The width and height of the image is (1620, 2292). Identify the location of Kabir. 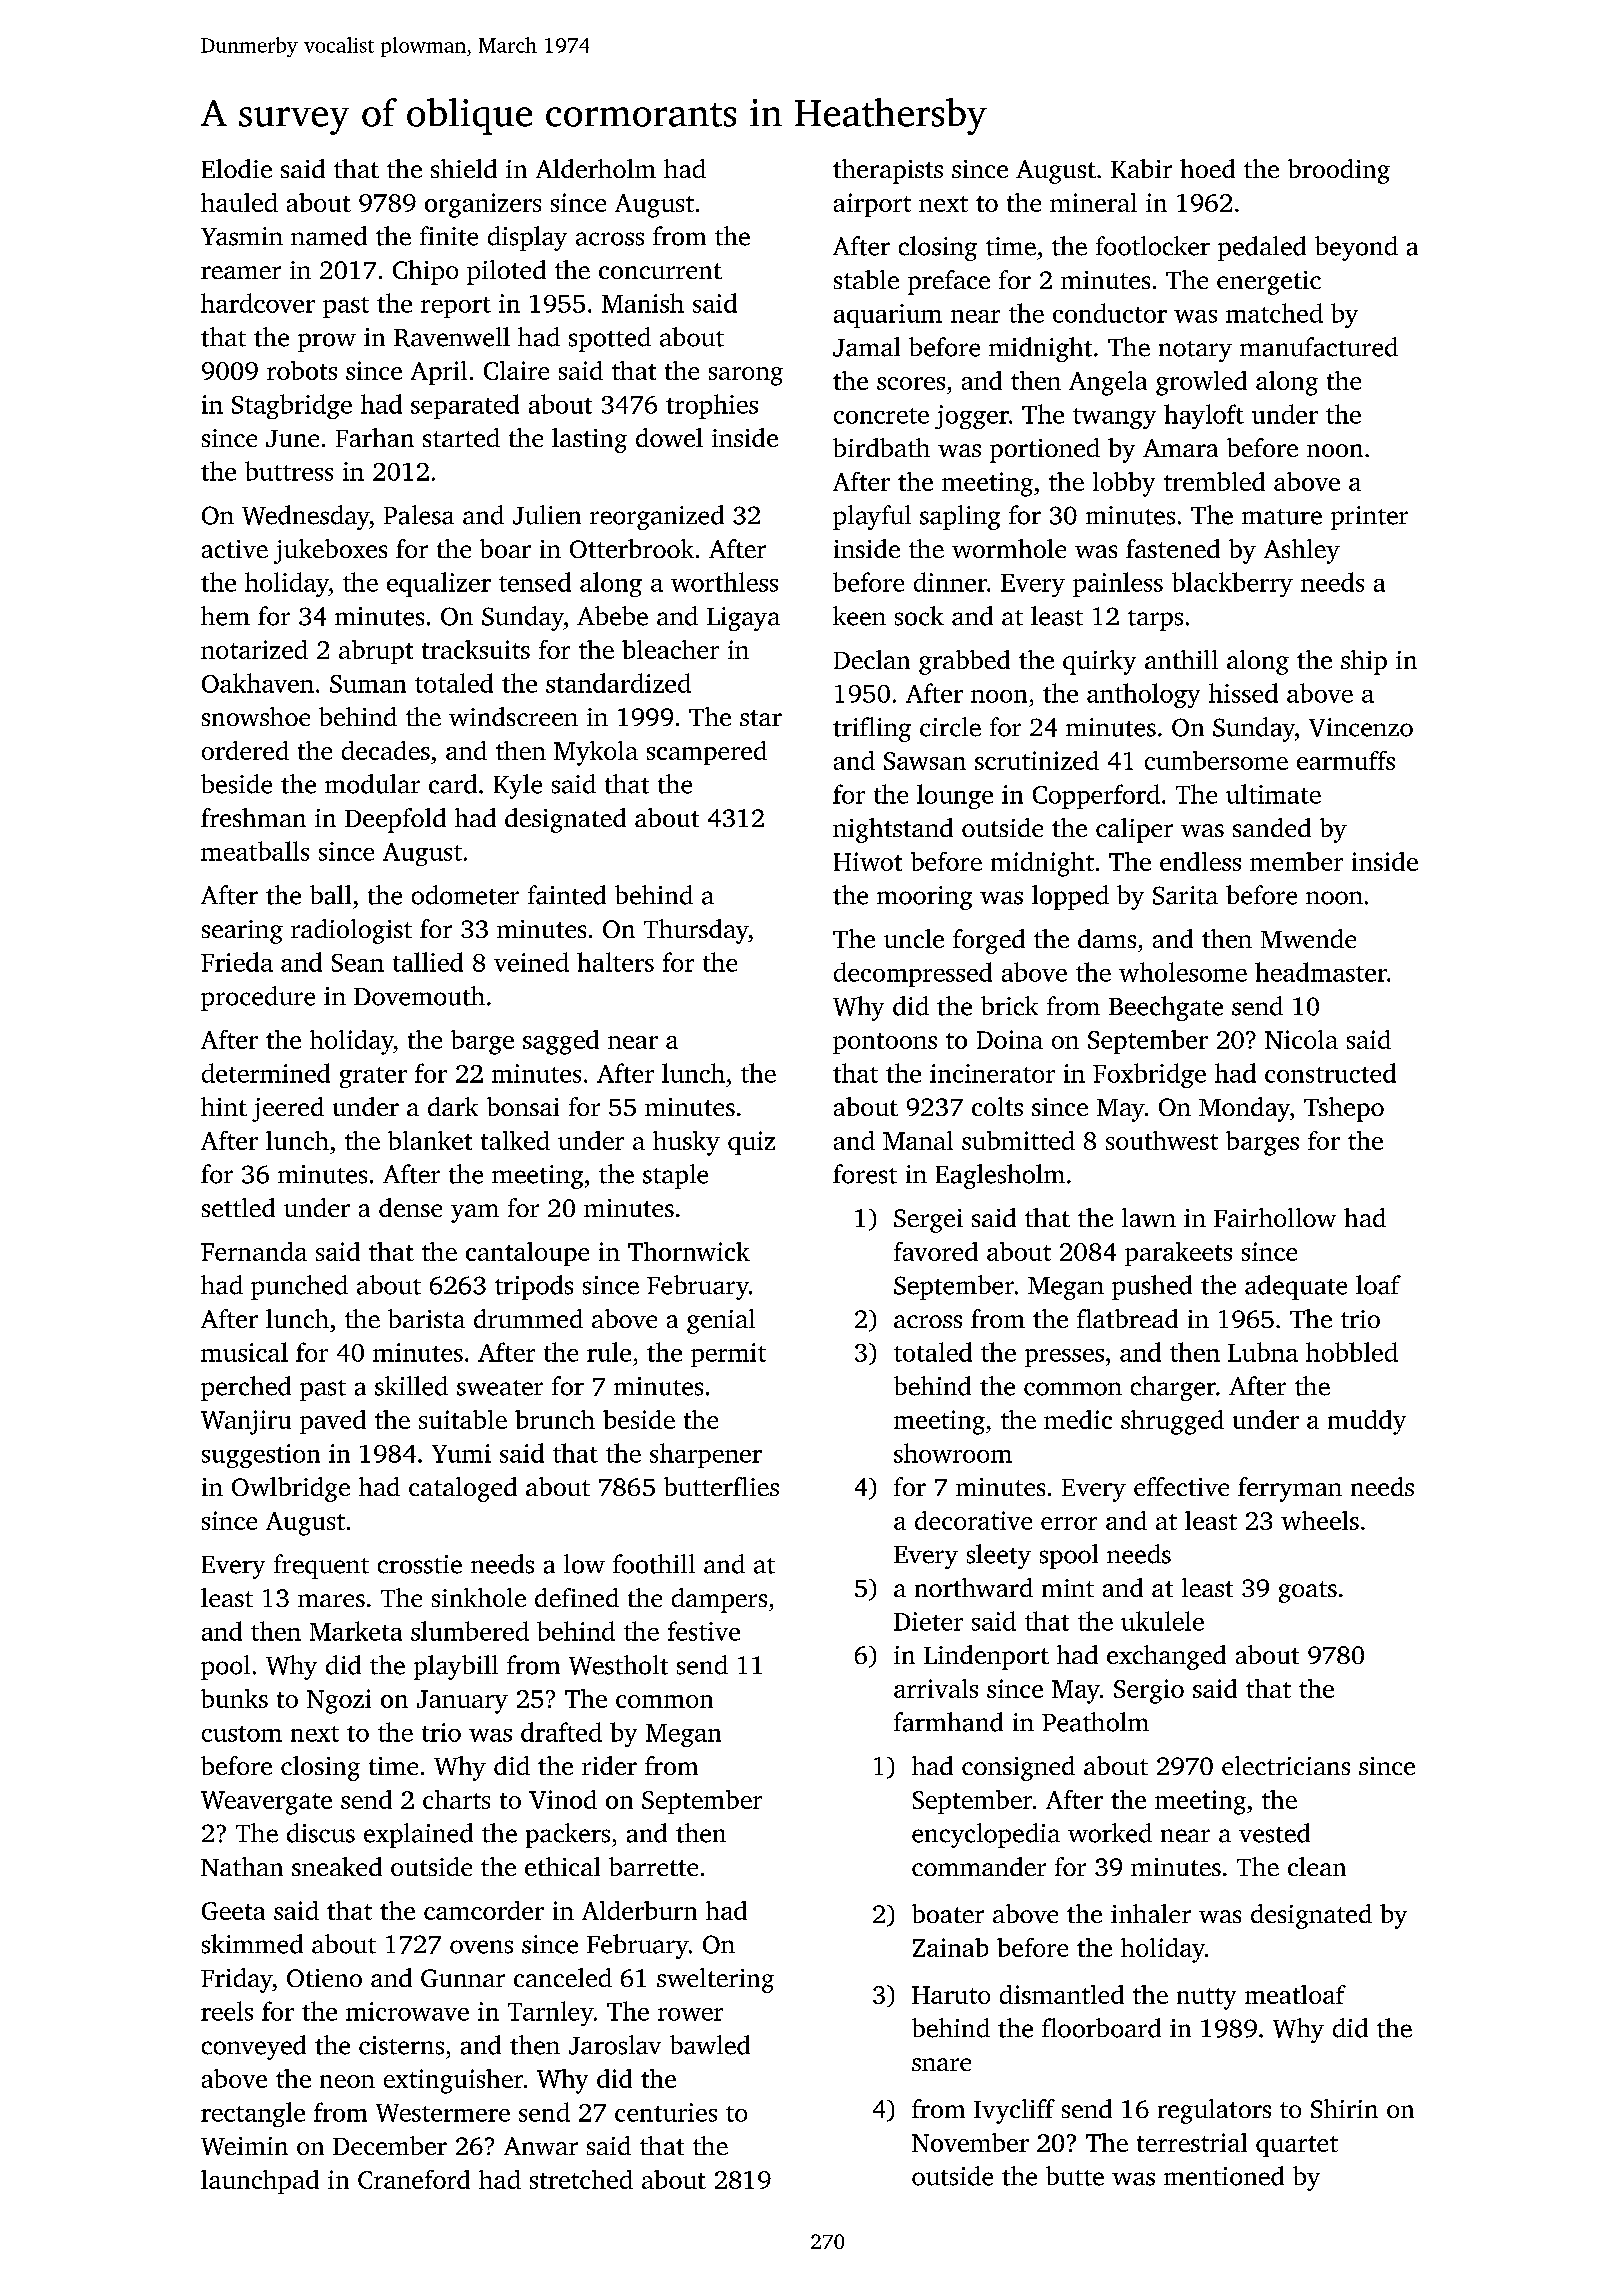
(1141, 168).
